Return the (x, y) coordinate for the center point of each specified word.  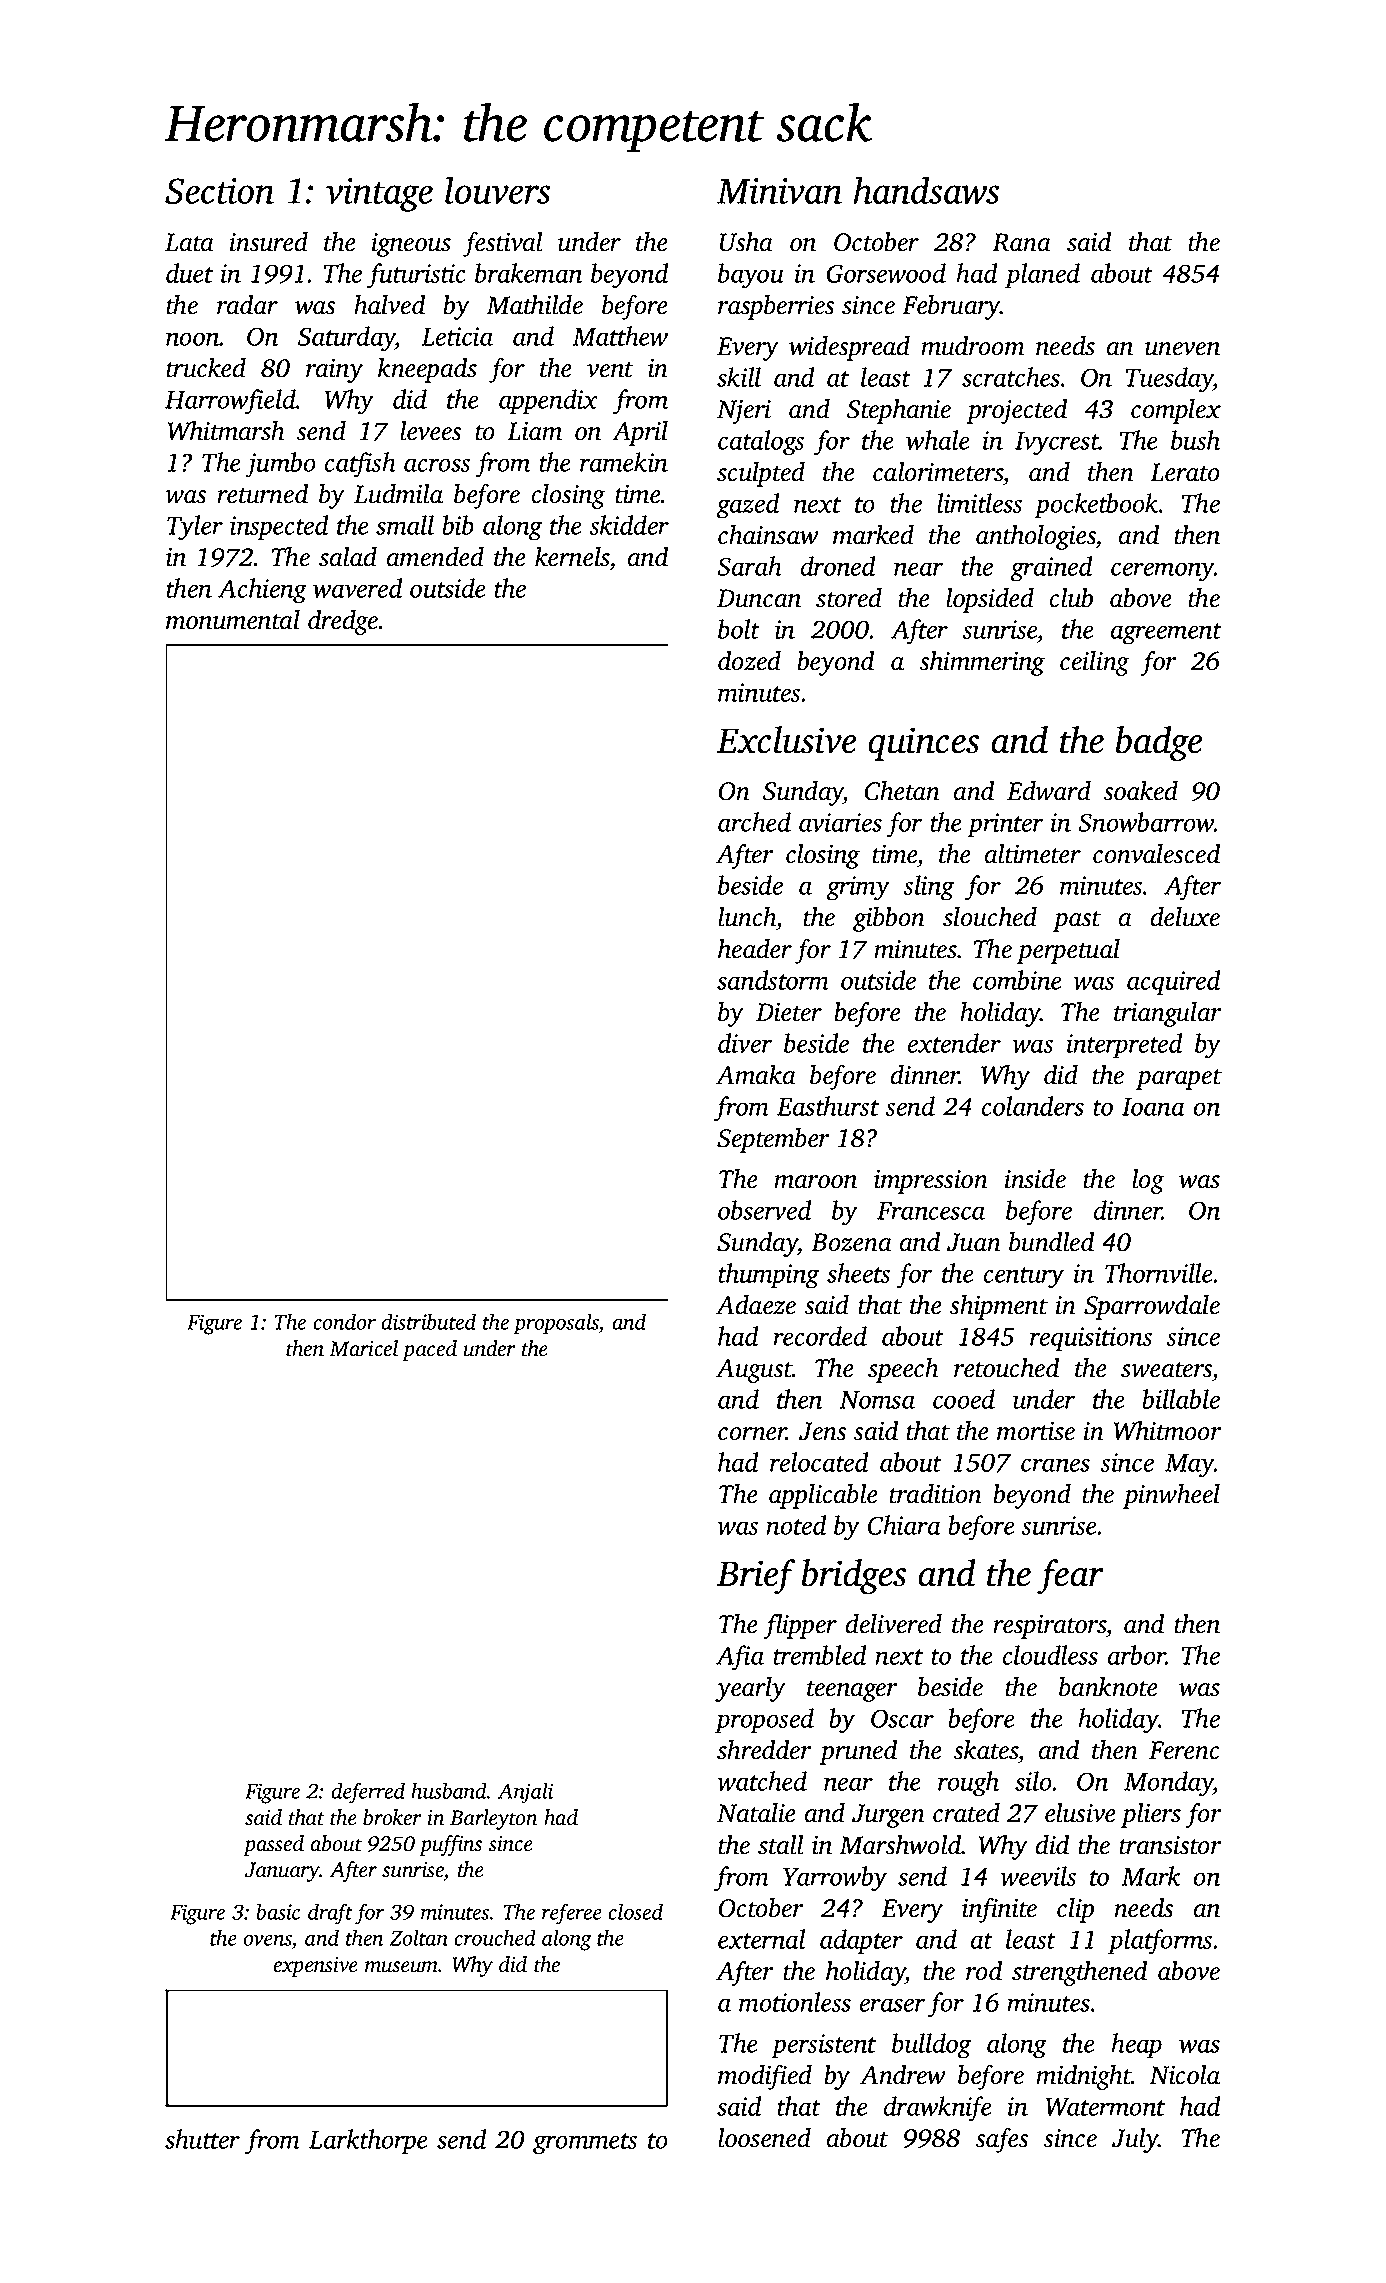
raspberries (776, 307)
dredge (343, 622)
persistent (823, 2046)
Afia (740, 1658)
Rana (1021, 242)
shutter (202, 2139)
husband (449, 1790)
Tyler (195, 528)
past (1077, 921)
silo (1033, 1781)
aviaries (840, 822)
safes (1002, 2140)
